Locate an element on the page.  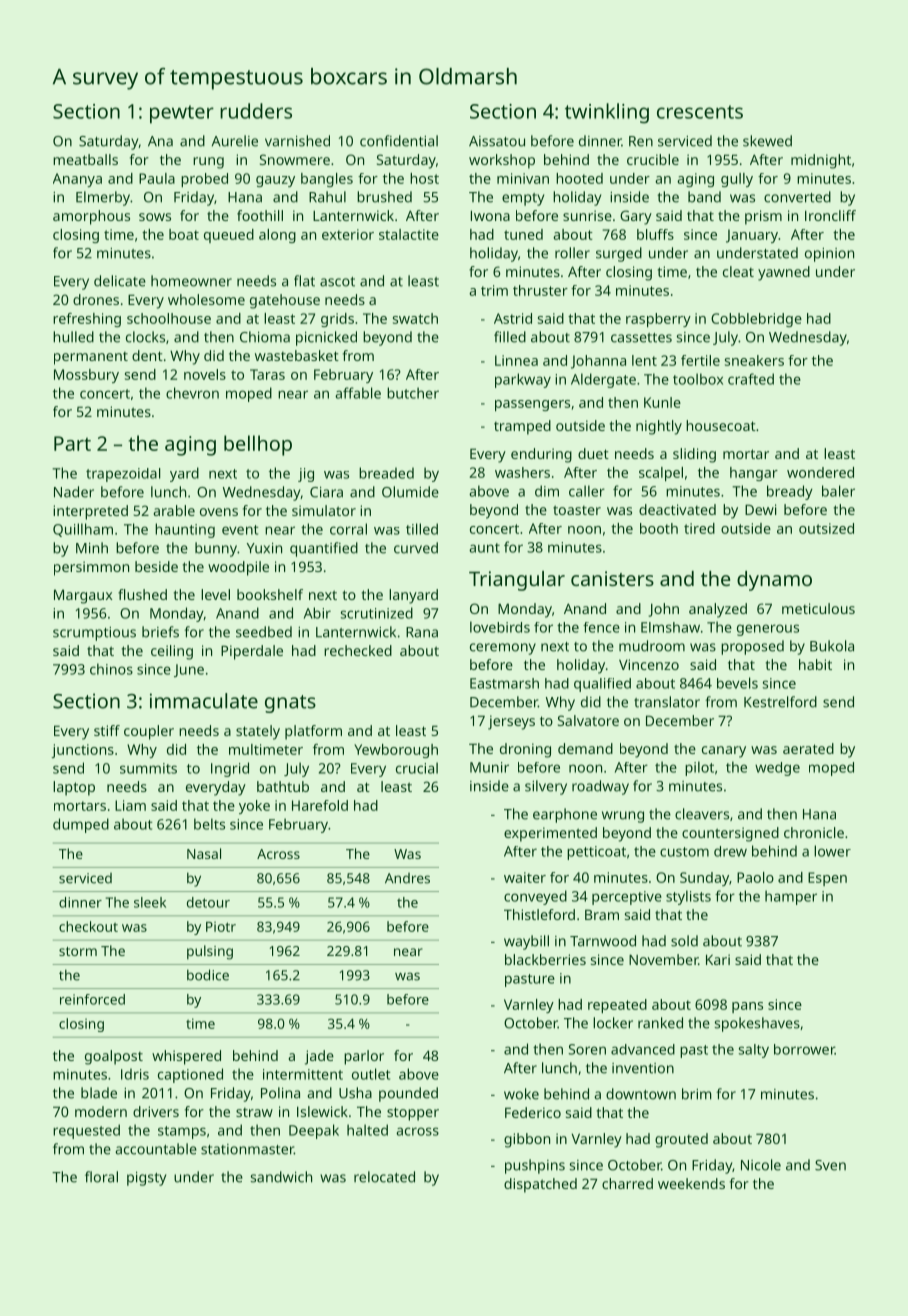
requested is located at coordinates (86, 1131).
